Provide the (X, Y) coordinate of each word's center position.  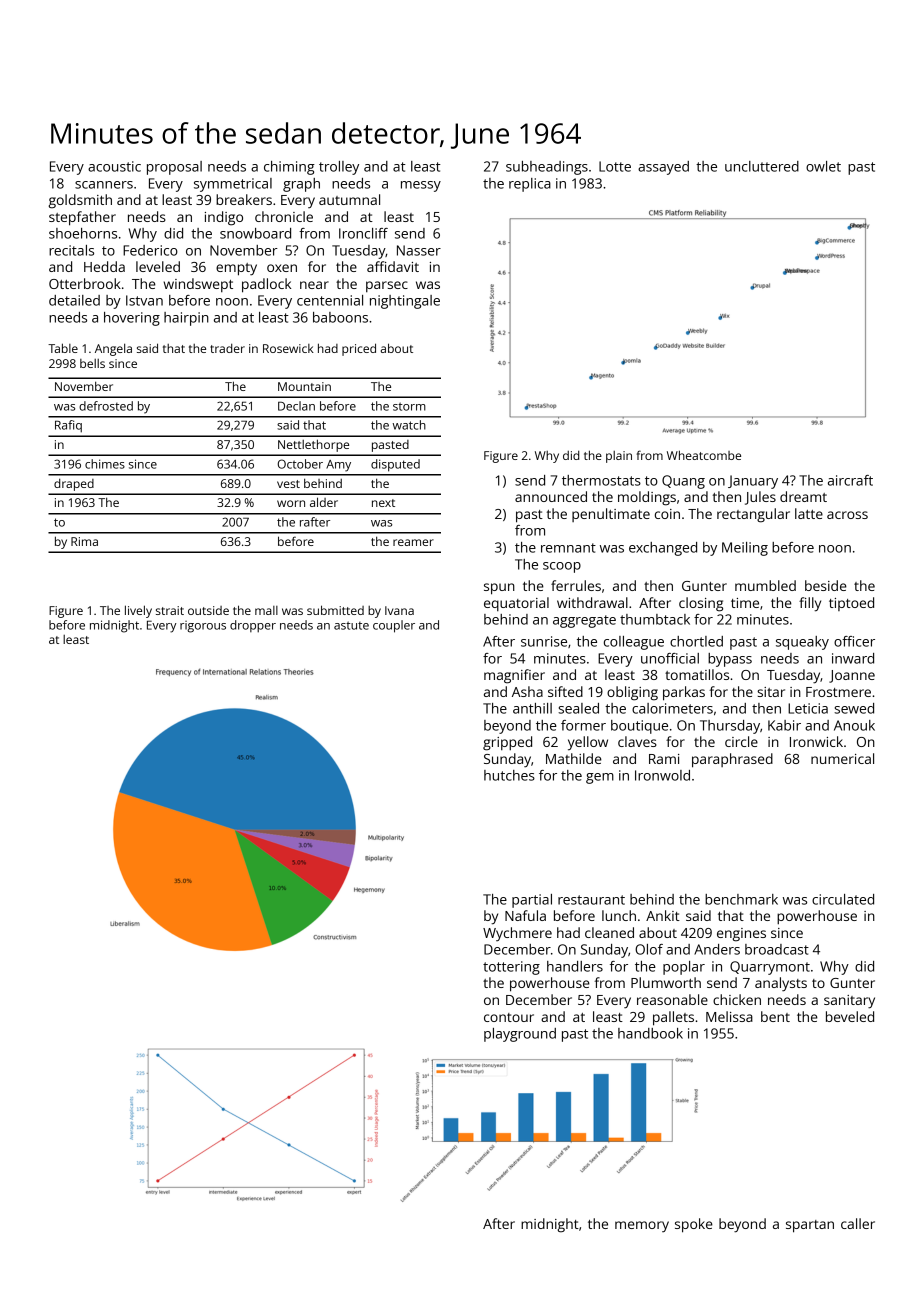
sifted (565, 691)
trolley (339, 168)
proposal (174, 168)
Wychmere (517, 934)
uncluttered (762, 166)
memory (642, 1226)
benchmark (741, 899)
